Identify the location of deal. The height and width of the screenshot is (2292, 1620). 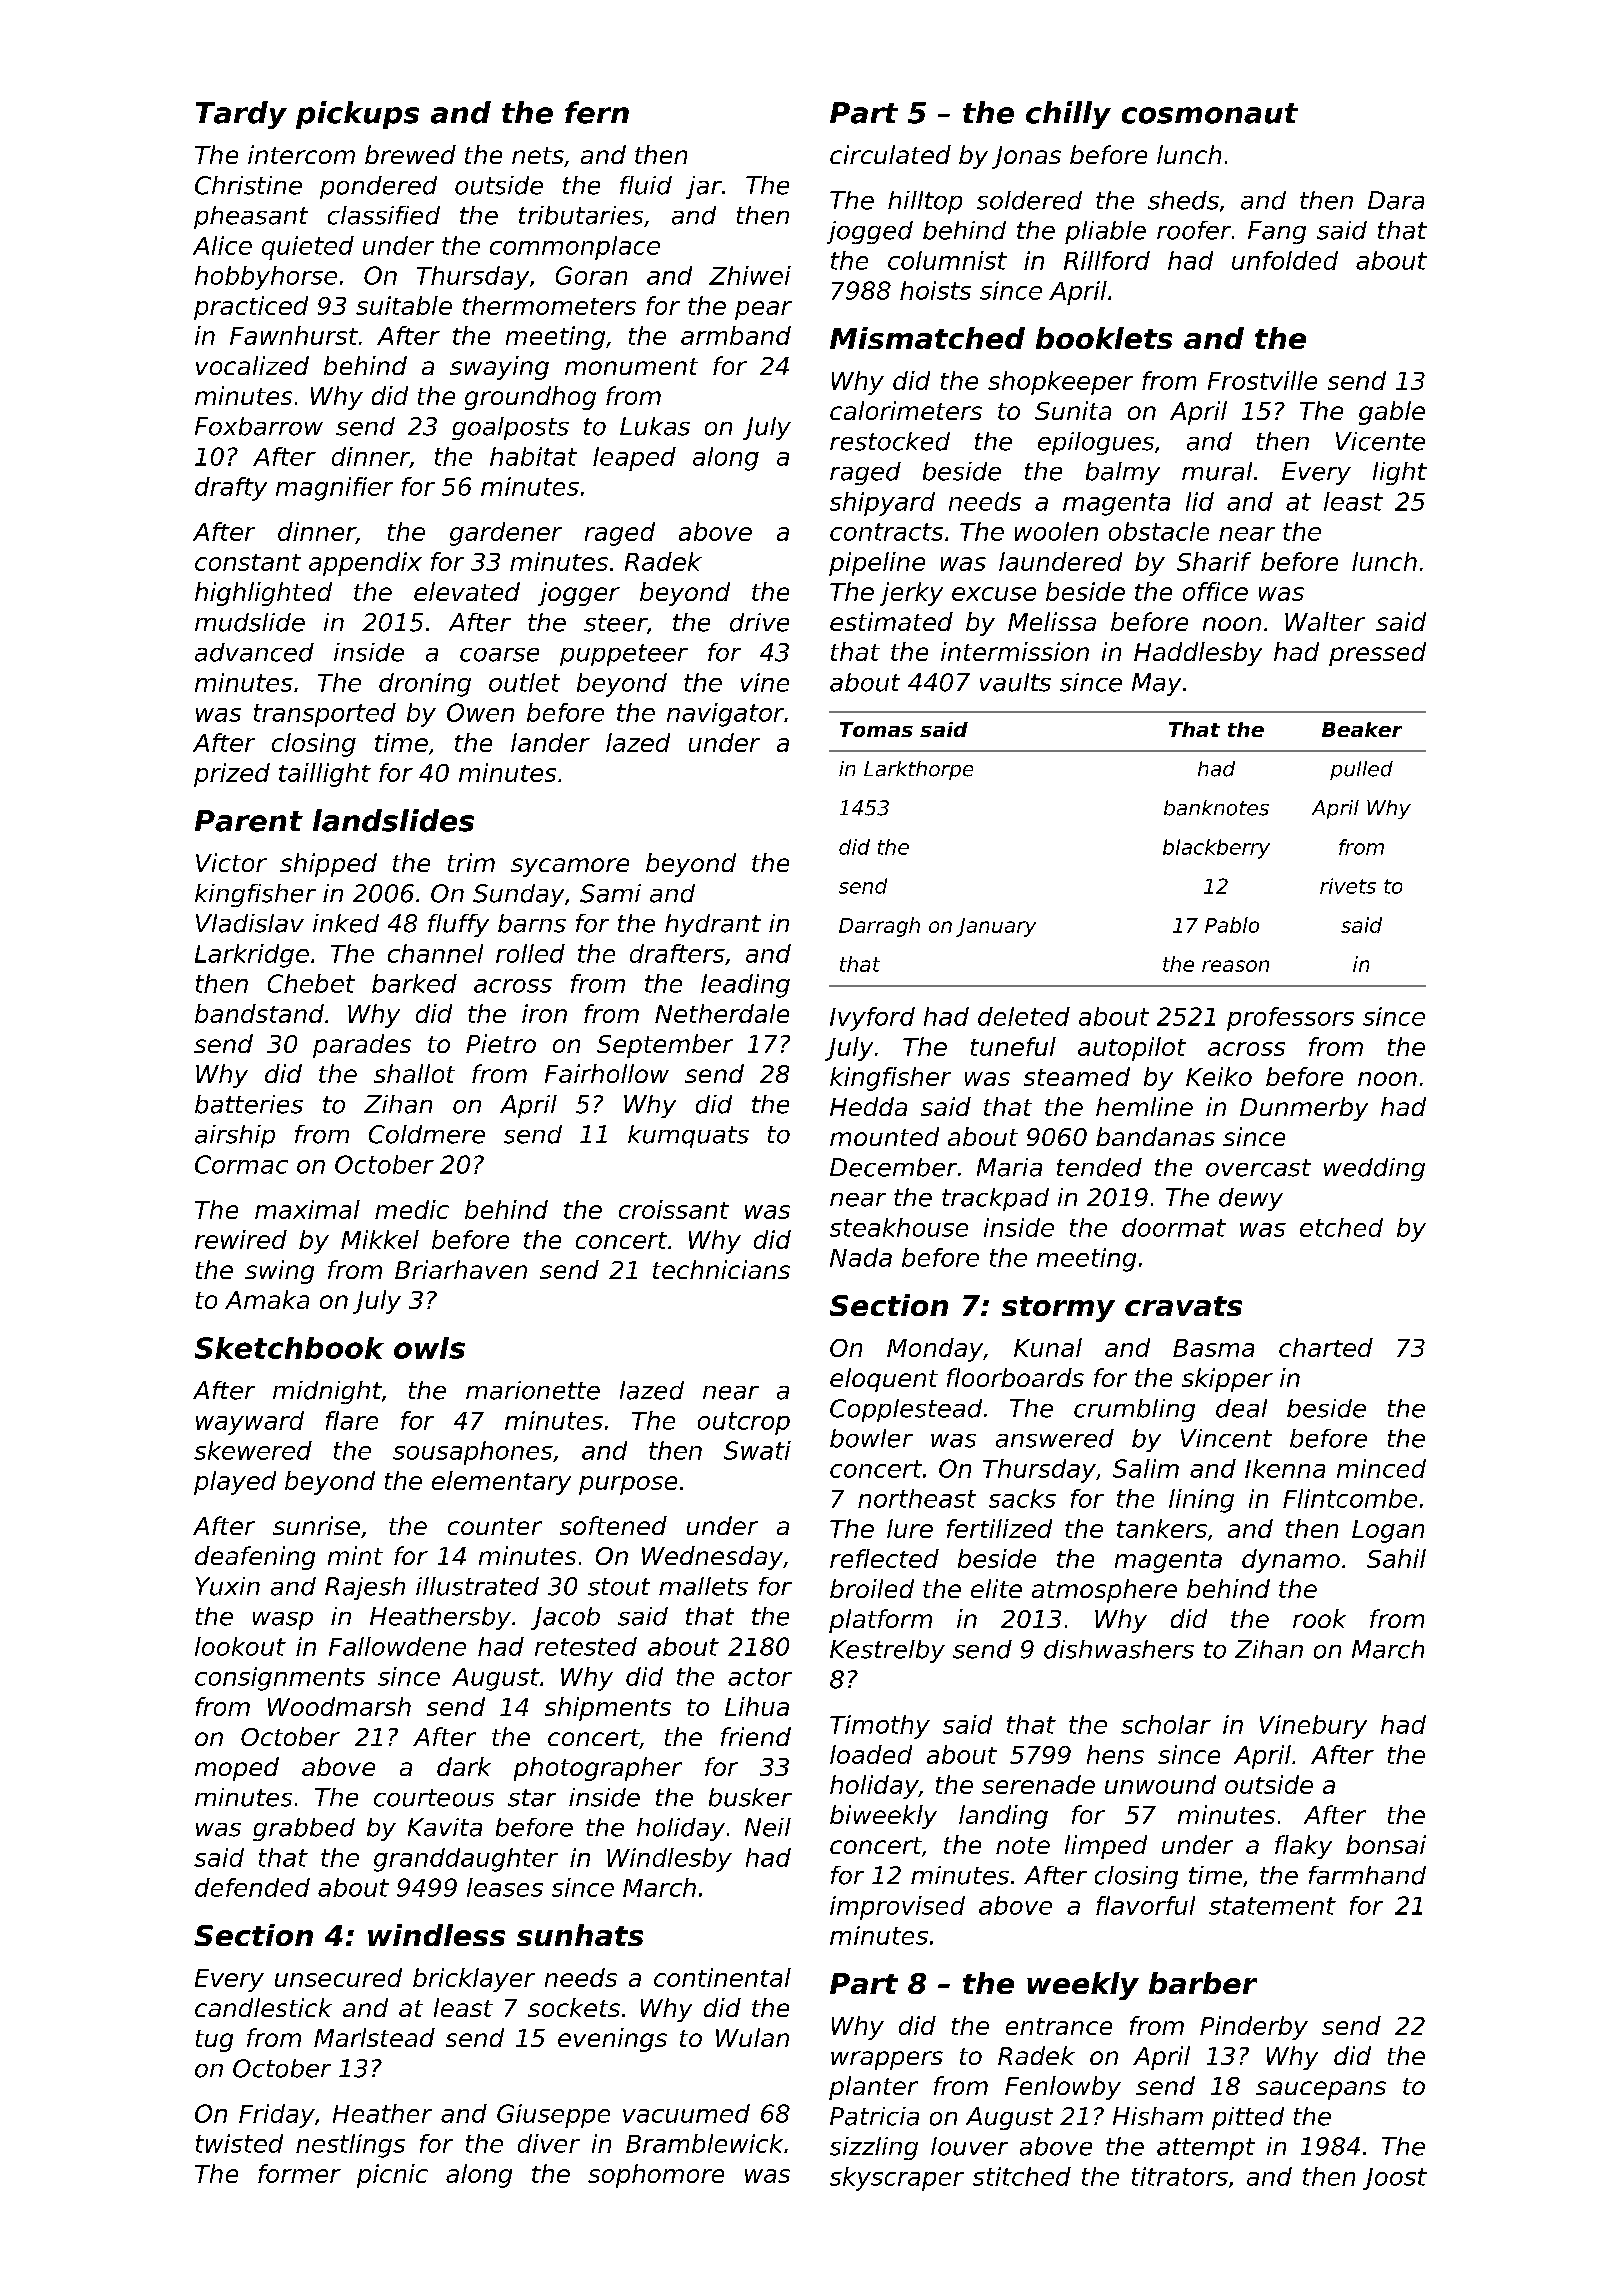
(1241, 1408).
